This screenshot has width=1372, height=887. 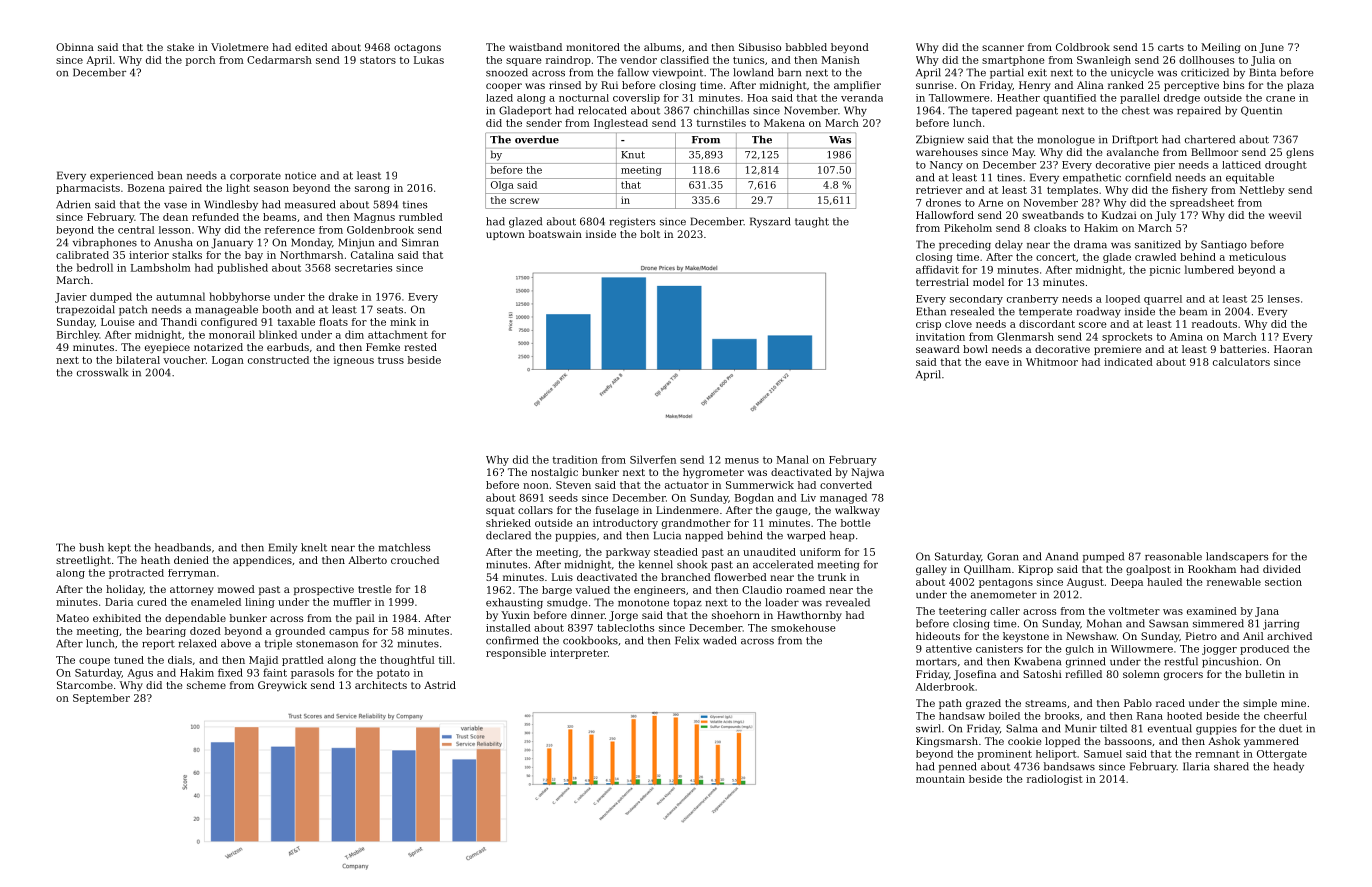 I want to click on meticulous, so click(x=1257, y=257).
